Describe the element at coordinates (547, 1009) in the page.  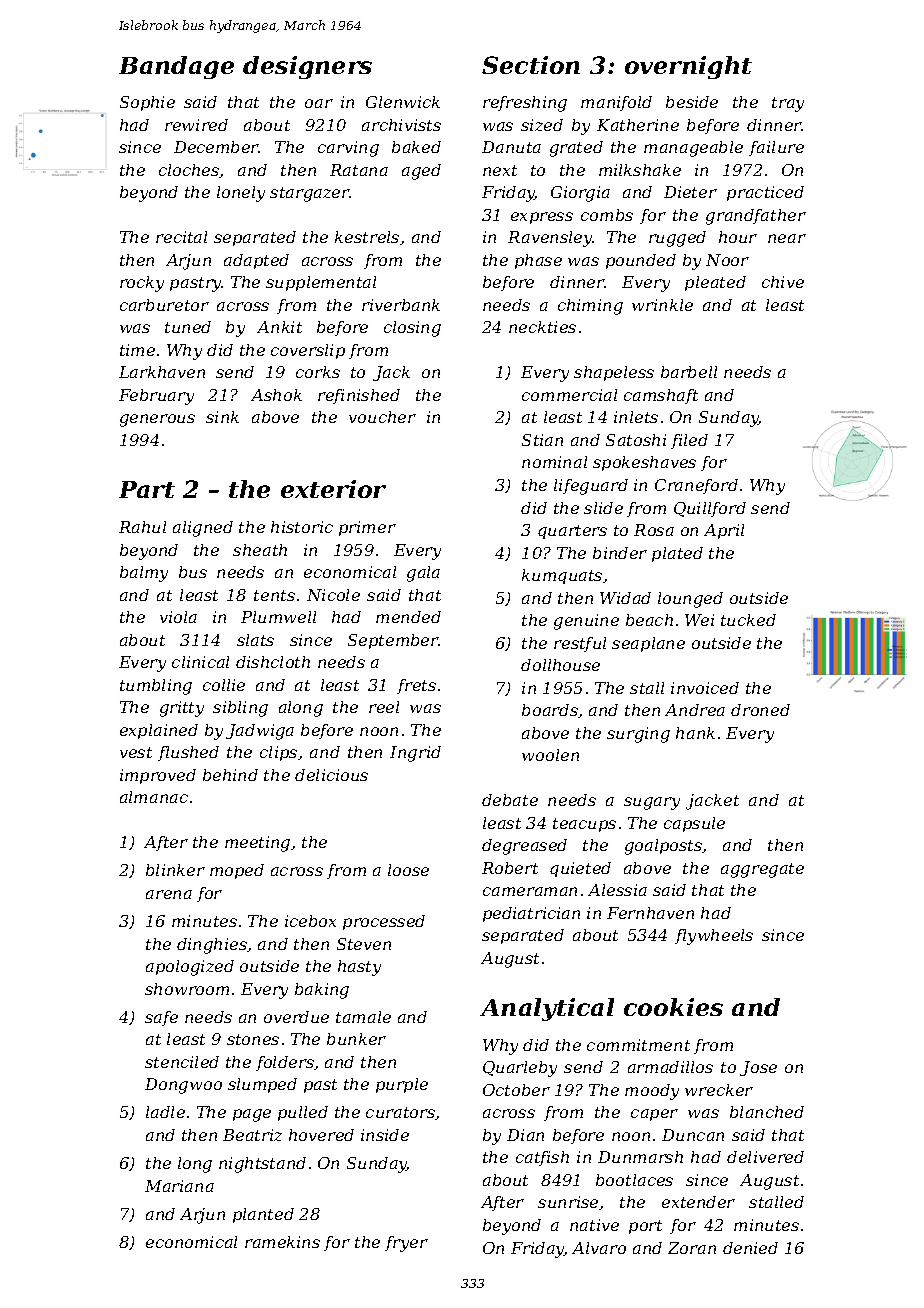
I see `Analytical` at that location.
